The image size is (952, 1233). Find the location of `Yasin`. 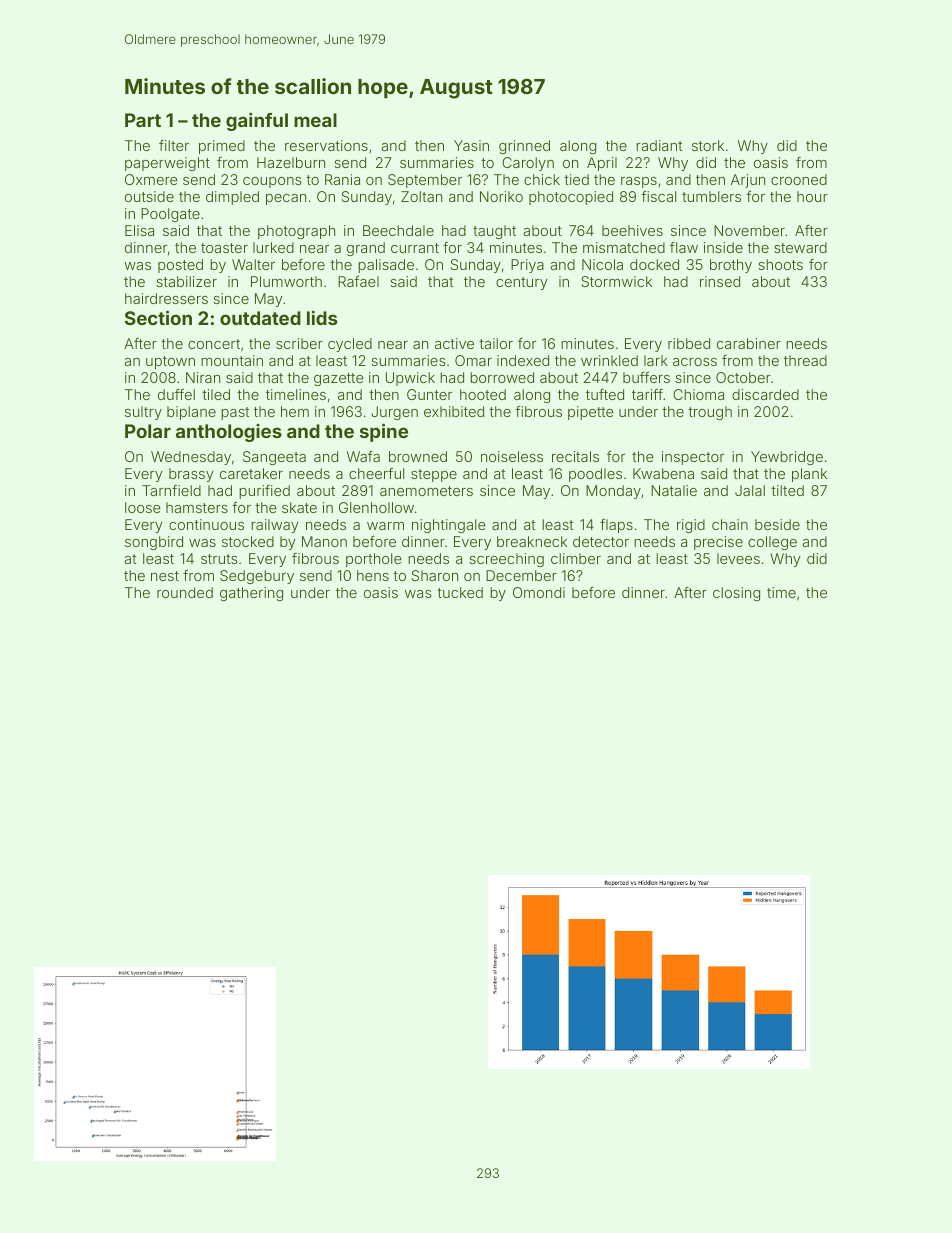

Yasin is located at coordinates (471, 145).
